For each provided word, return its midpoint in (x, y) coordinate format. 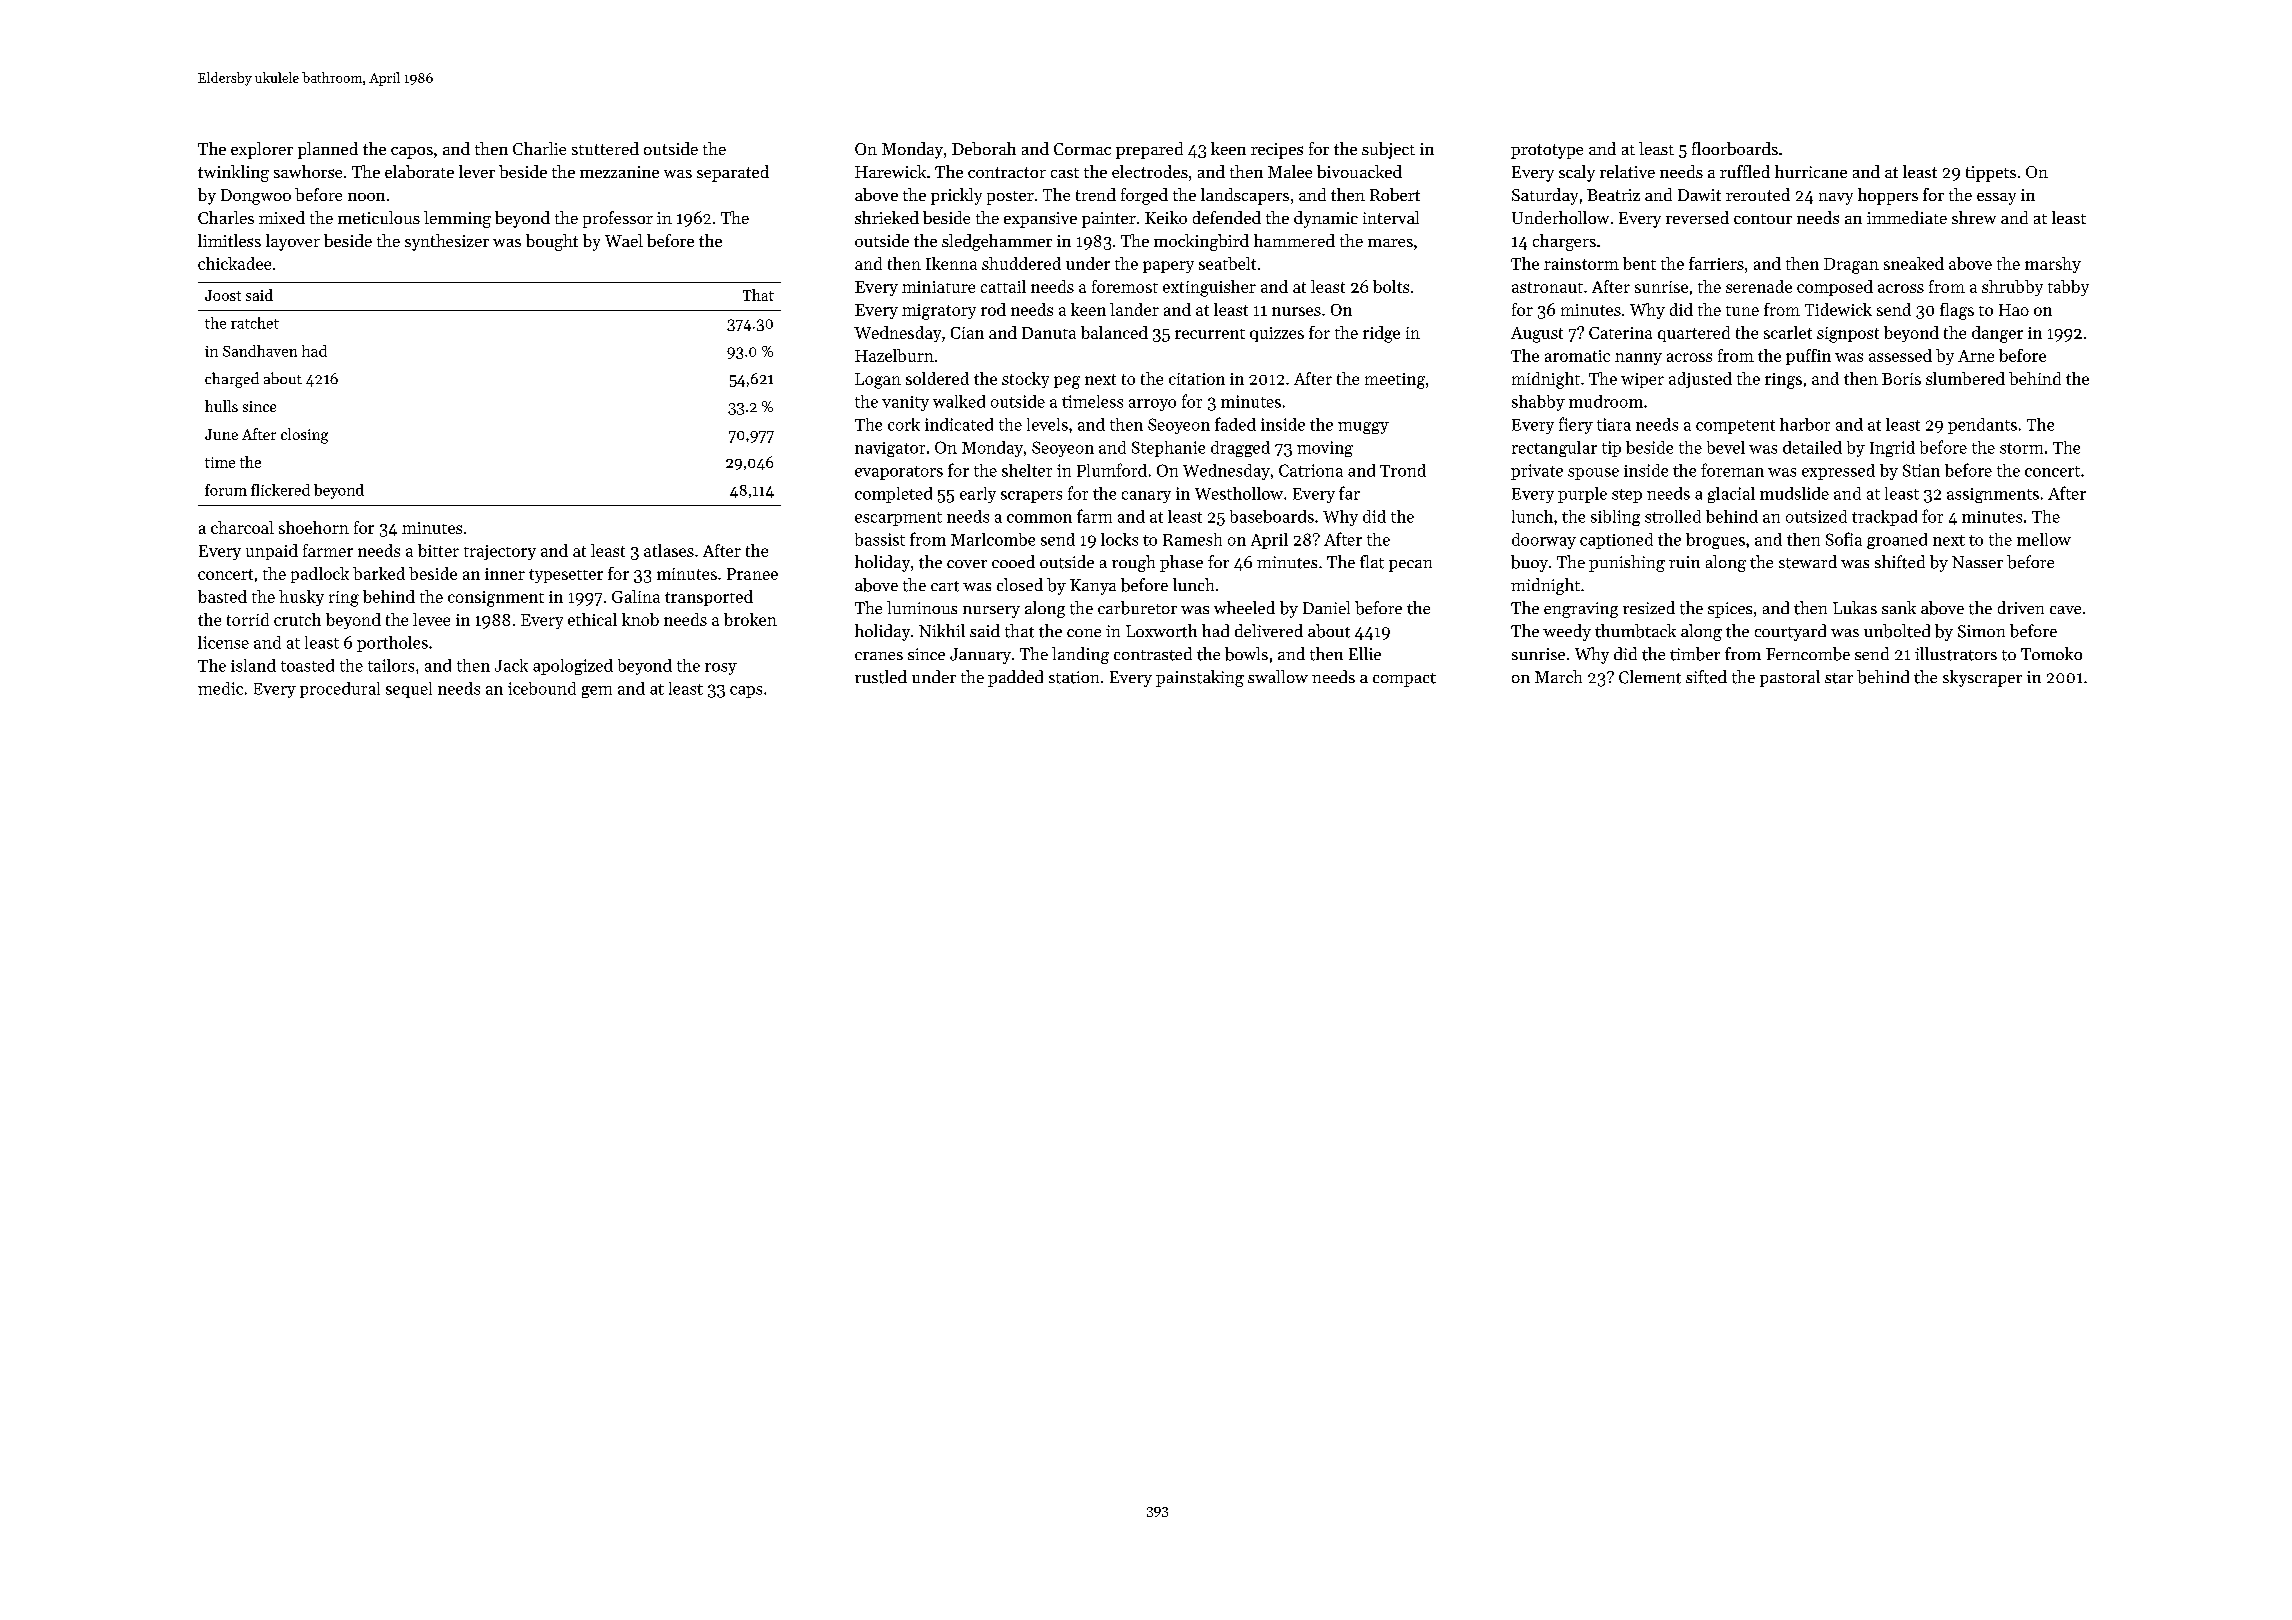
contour (1763, 219)
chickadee (234, 263)
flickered (280, 490)
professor (618, 219)
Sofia (1844, 539)
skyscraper (1982, 678)
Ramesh (1192, 539)
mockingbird (1201, 242)
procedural (340, 690)
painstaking (1200, 678)
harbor (1805, 424)
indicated (959, 424)
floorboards (1735, 148)
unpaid (272, 552)
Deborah (984, 148)
